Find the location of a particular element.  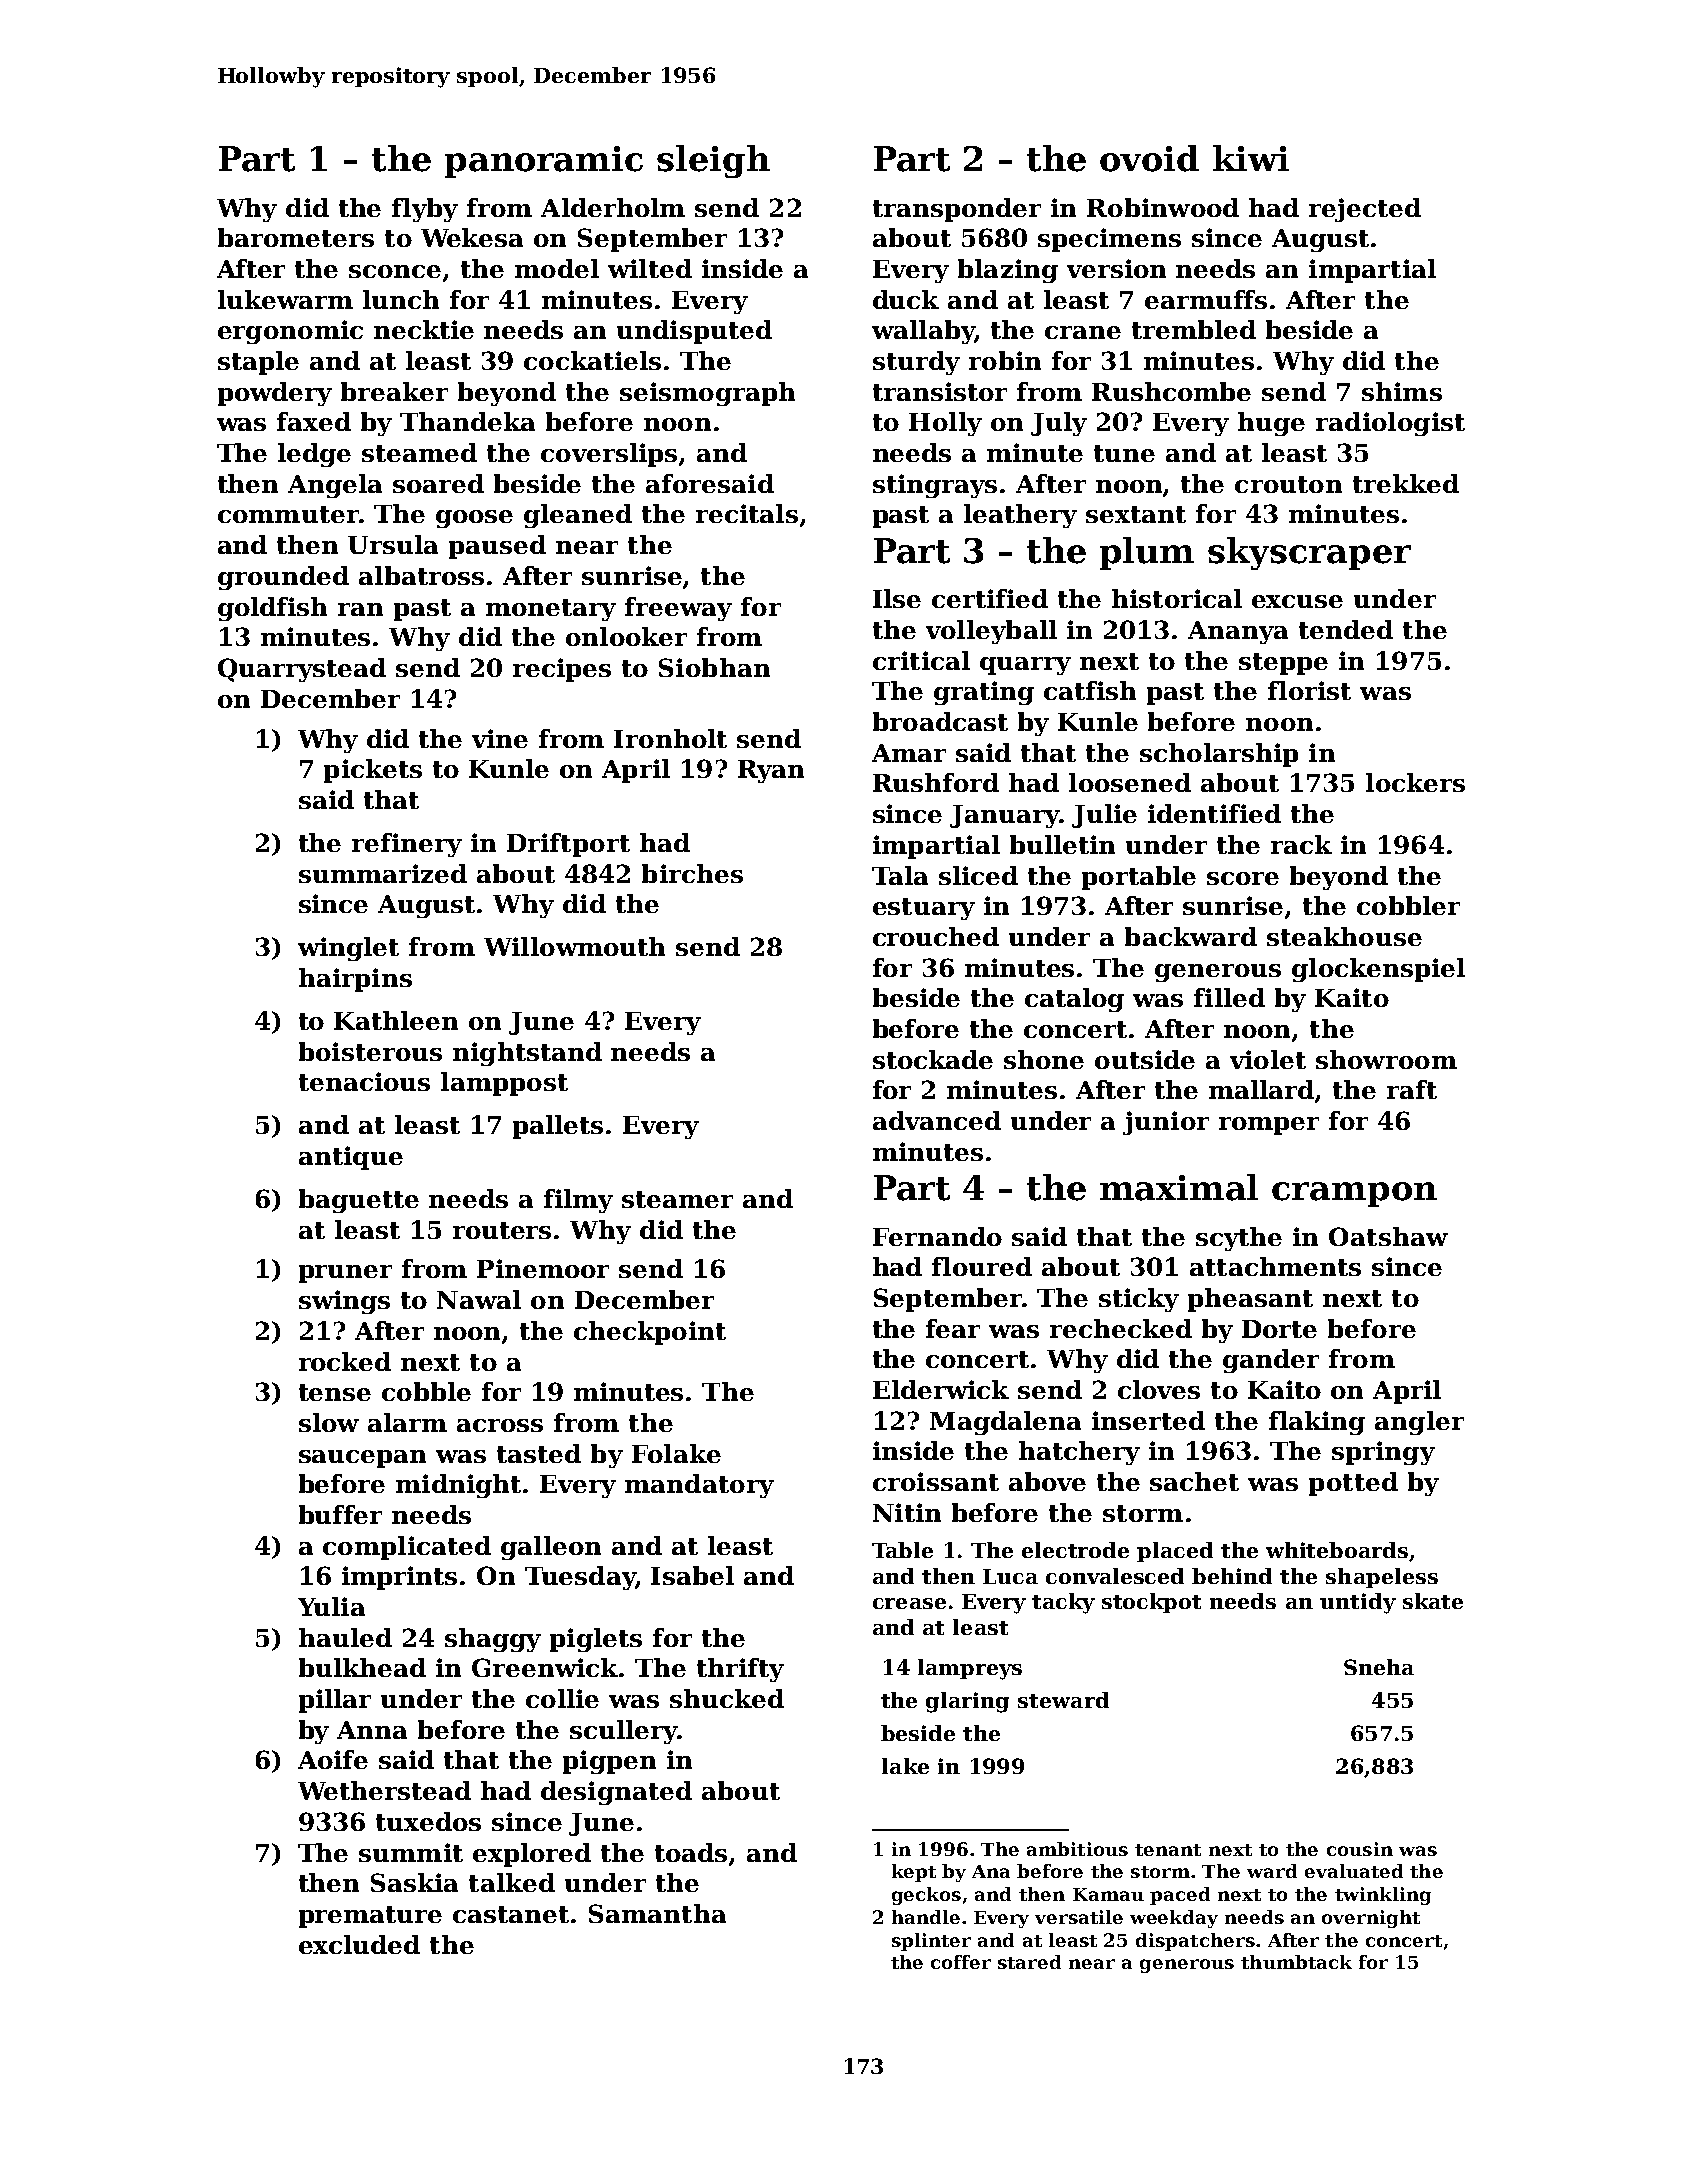

filmy is located at coordinates (578, 1201).
